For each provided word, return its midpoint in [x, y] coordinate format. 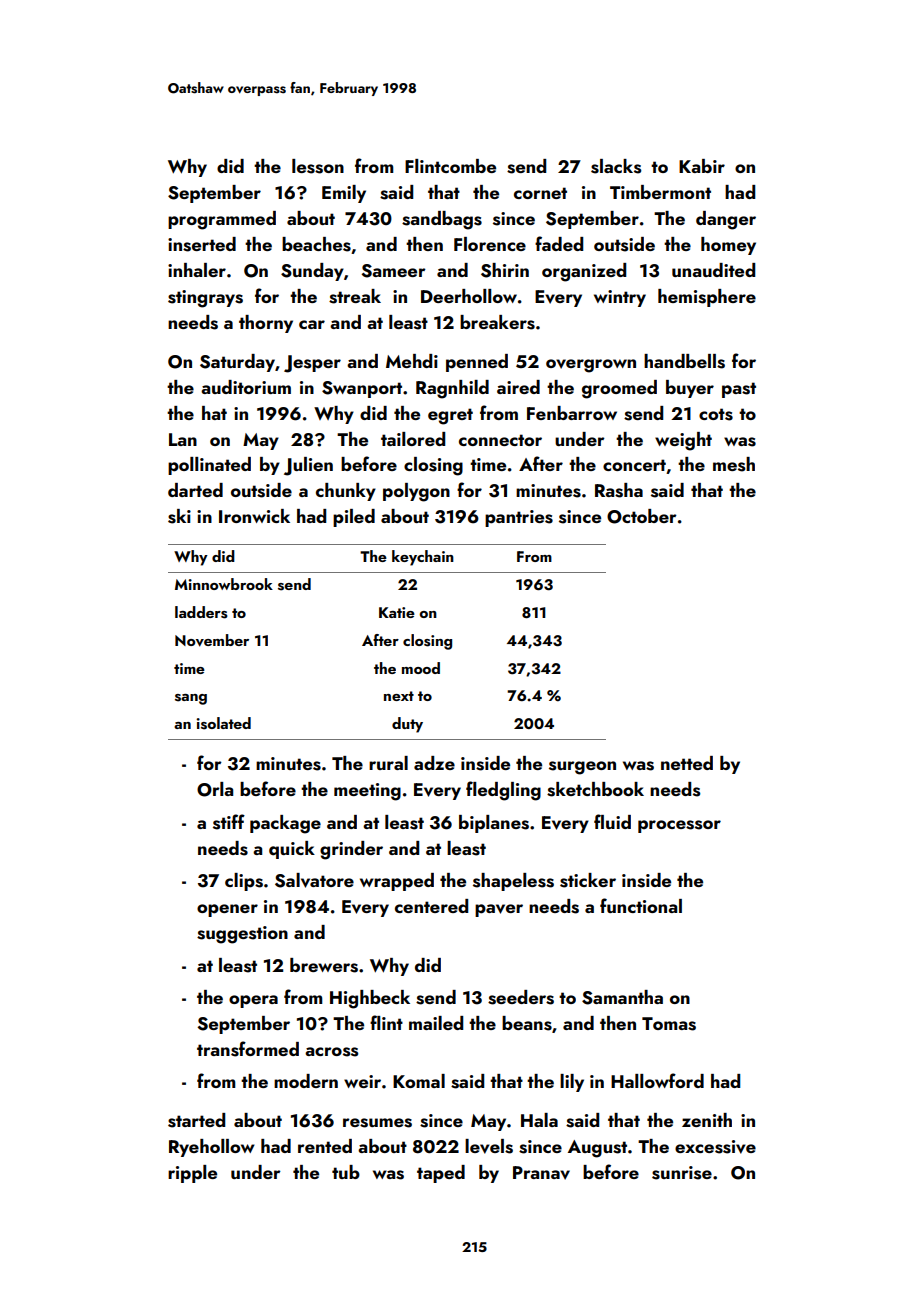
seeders [521, 997]
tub [346, 1172]
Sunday [312, 272]
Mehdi [412, 361]
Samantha [622, 997]
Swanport [362, 389]
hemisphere [707, 298]
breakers [497, 322]
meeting [367, 792]
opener [227, 910]
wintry [620, 298]
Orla [215, 789]
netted [687, 763]
